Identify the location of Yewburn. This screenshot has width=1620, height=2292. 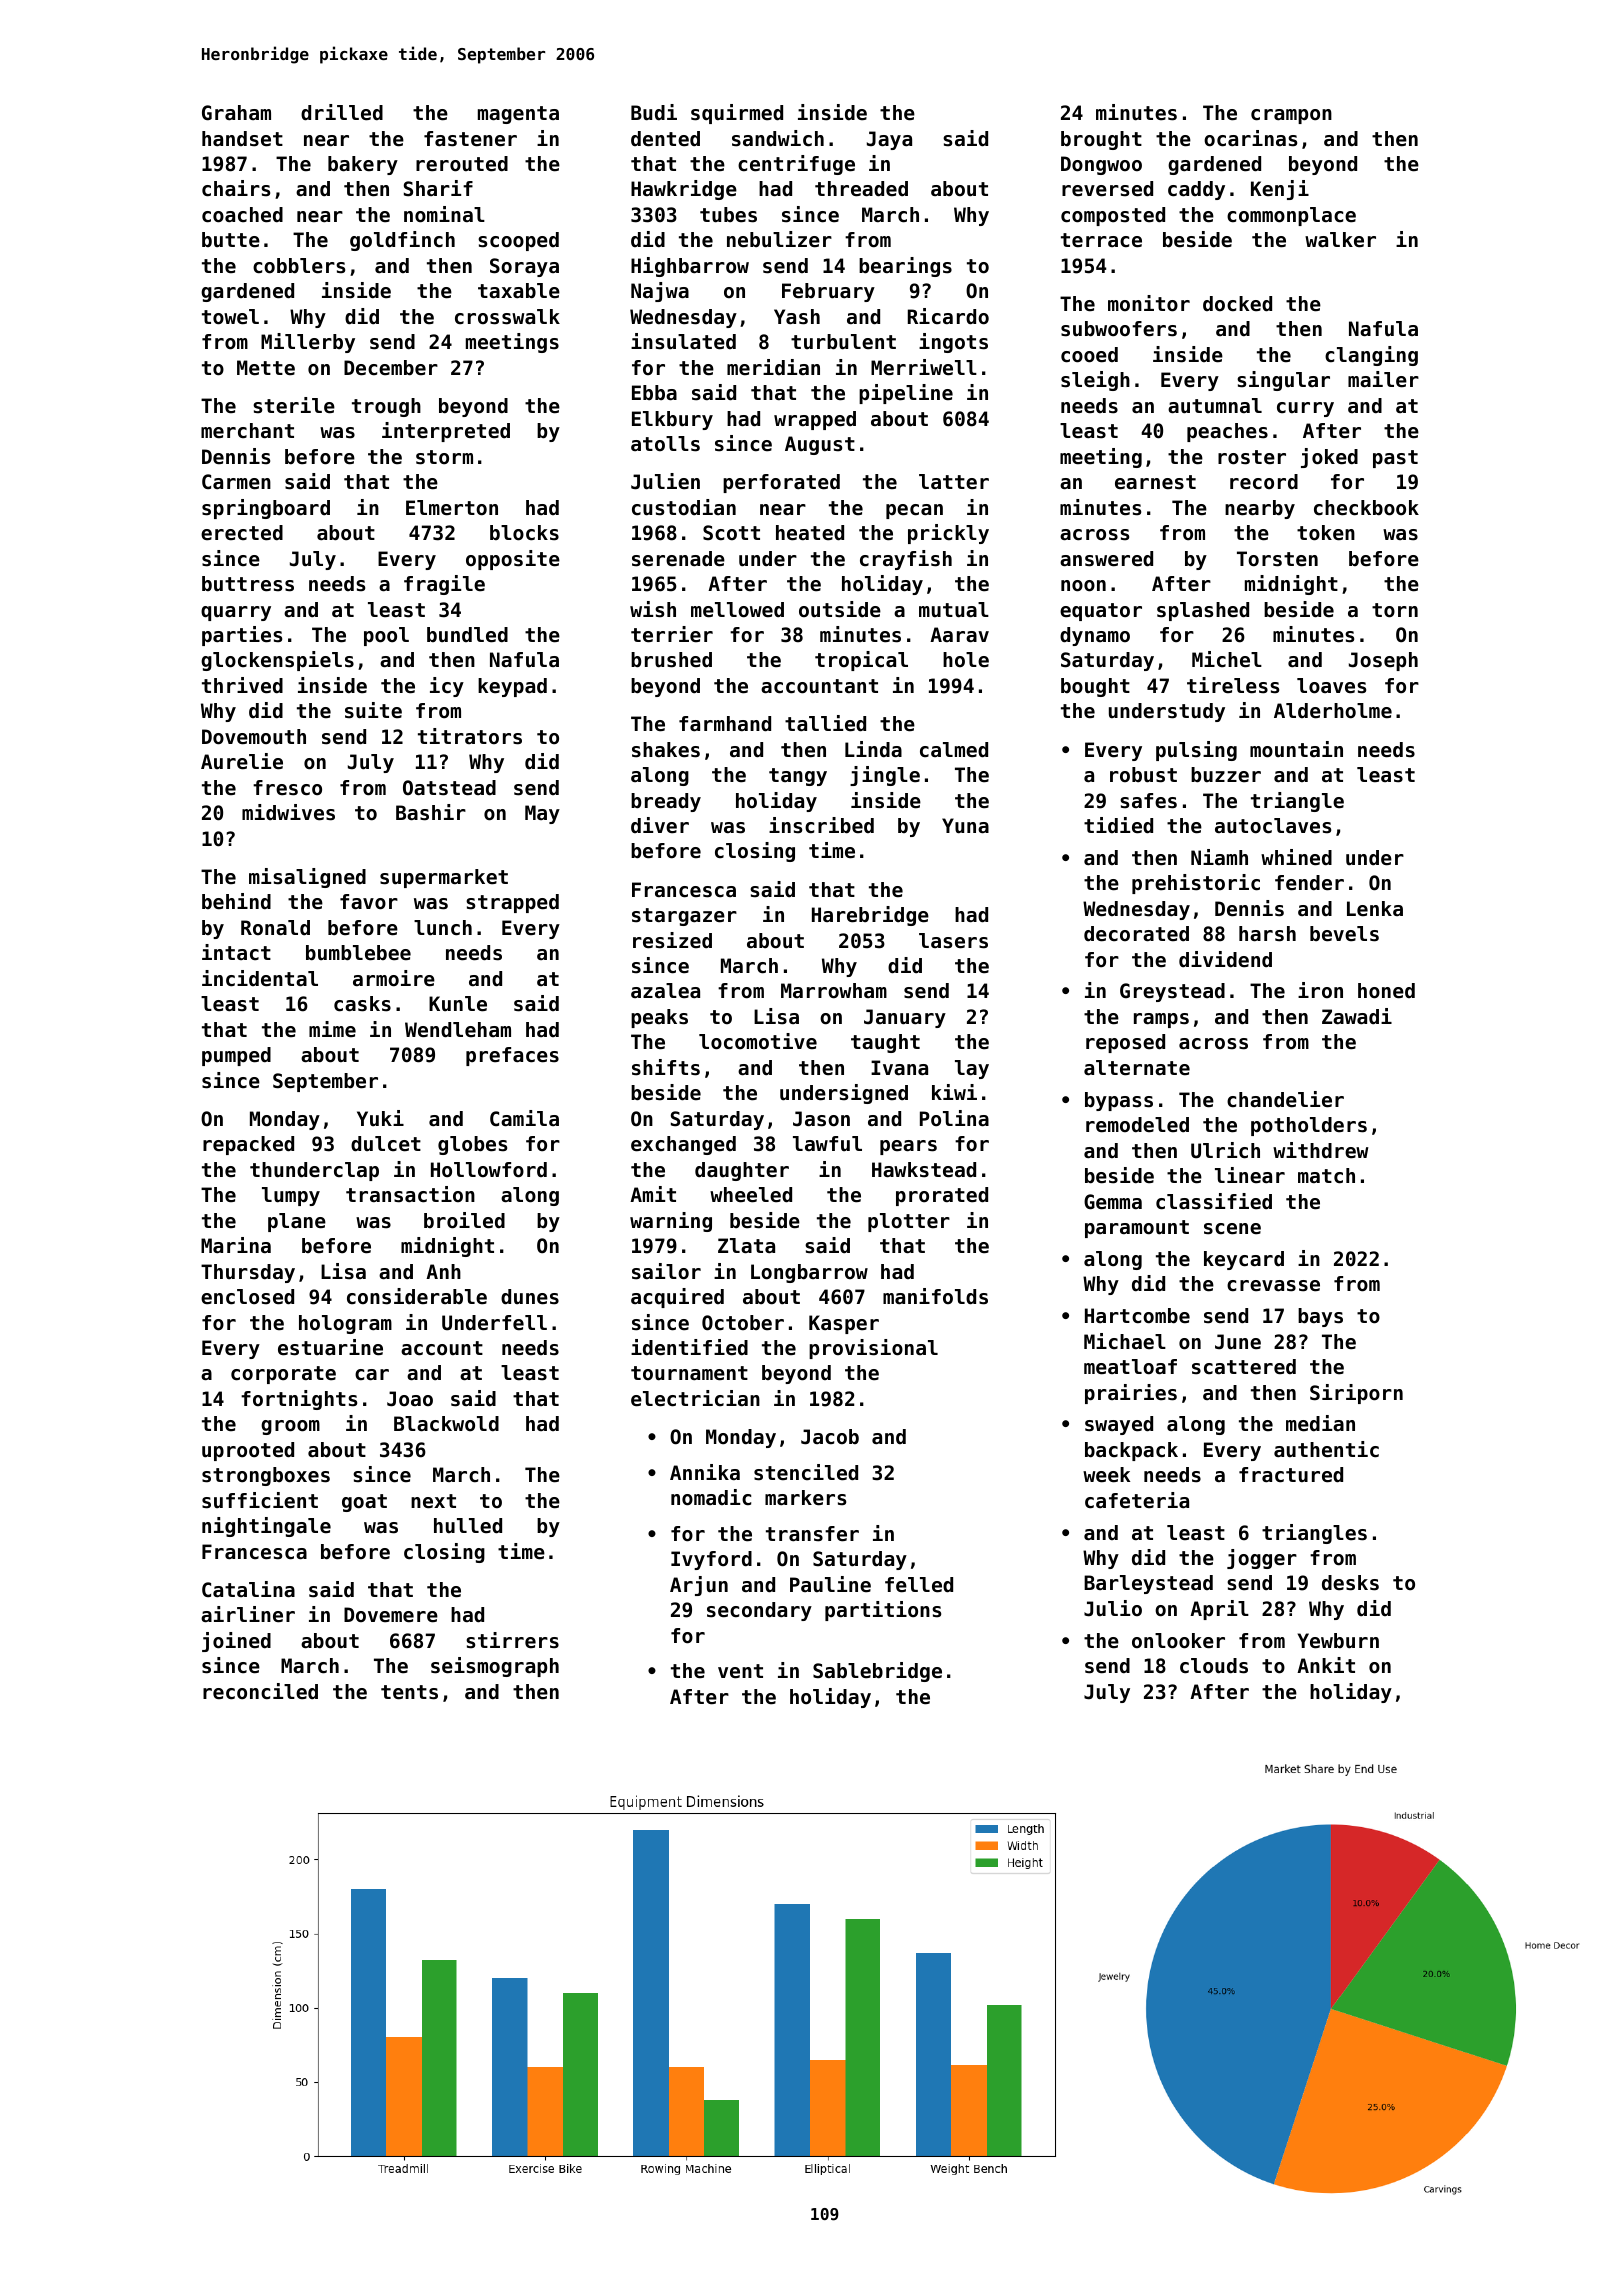
(1338, 1641).
